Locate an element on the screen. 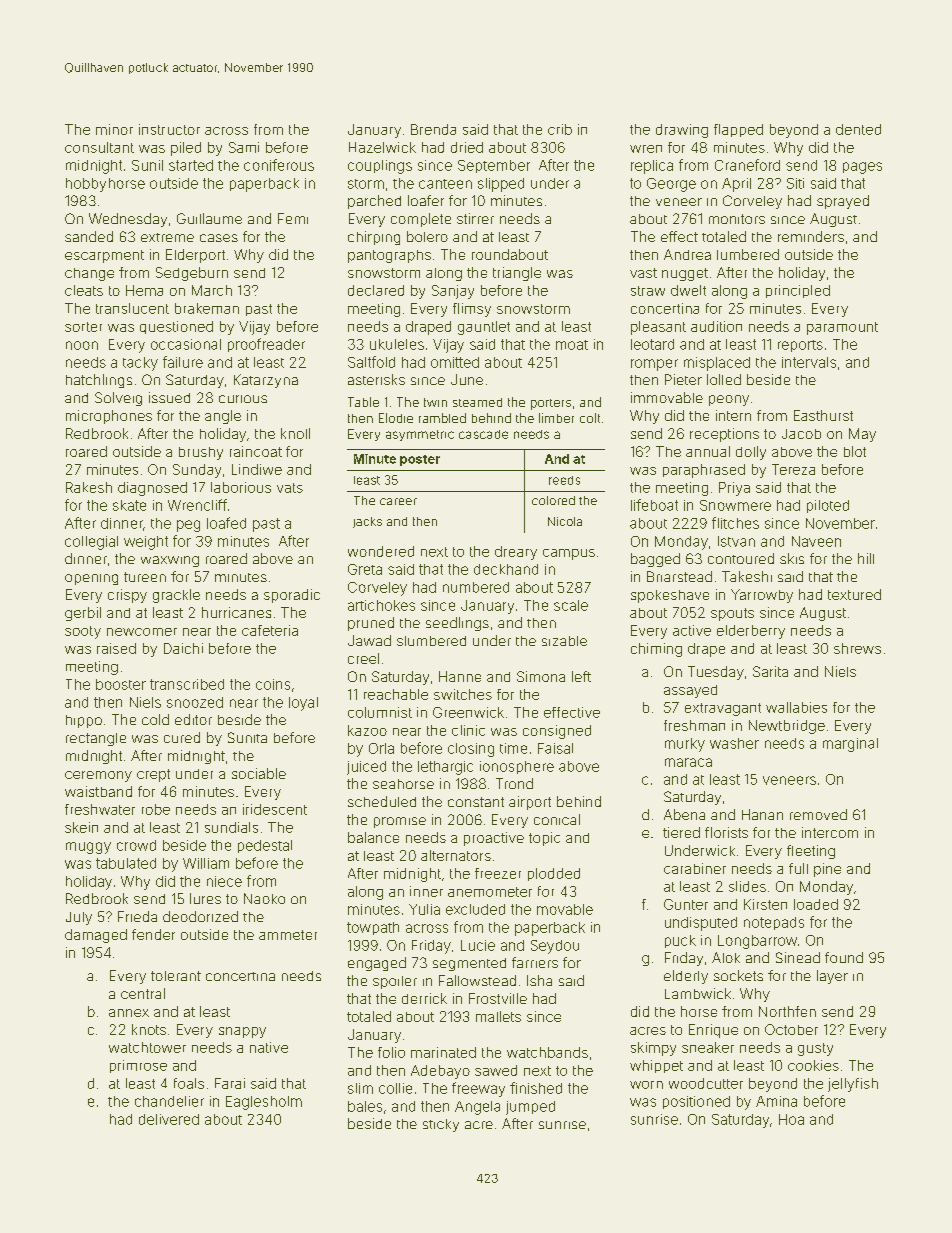 The height and width of the screenshot is (1233, 952). marginal is located at coordinates (850, 745).
